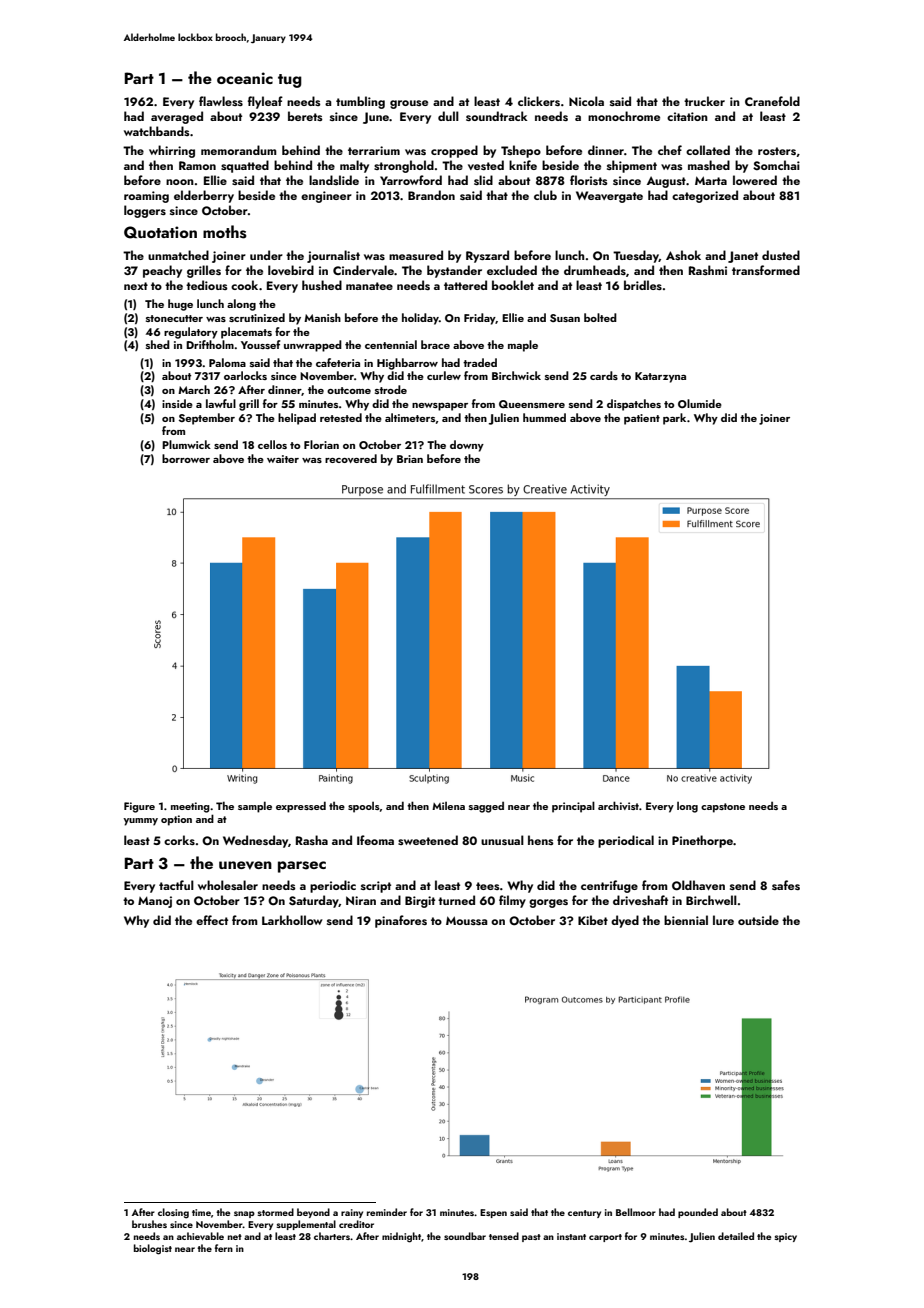  What do you see at coordinates (212, 920) in the page?
I see `effect` at bounding box center [212, 920].
